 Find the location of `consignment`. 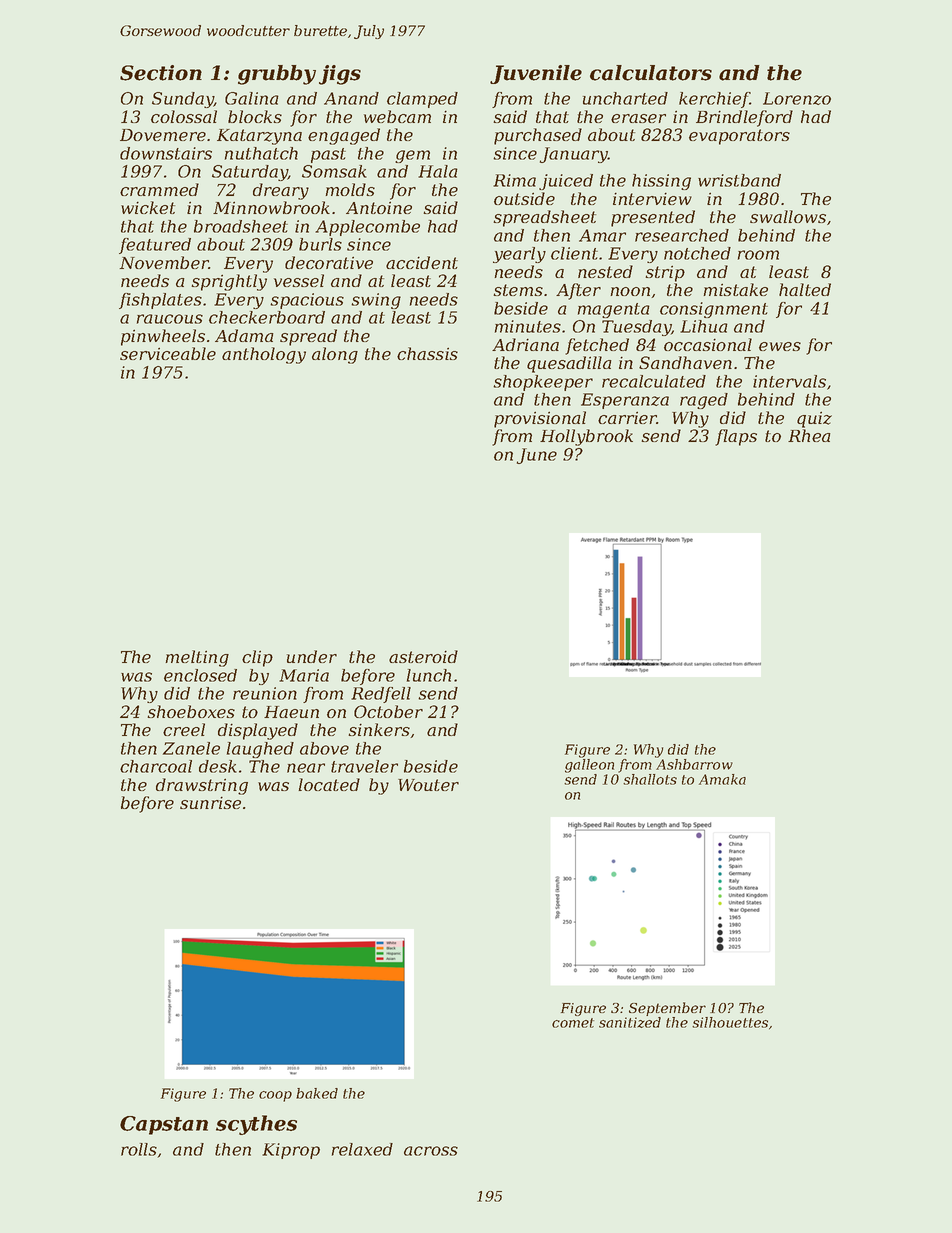

consignment is located at coordinates (714, 310).
